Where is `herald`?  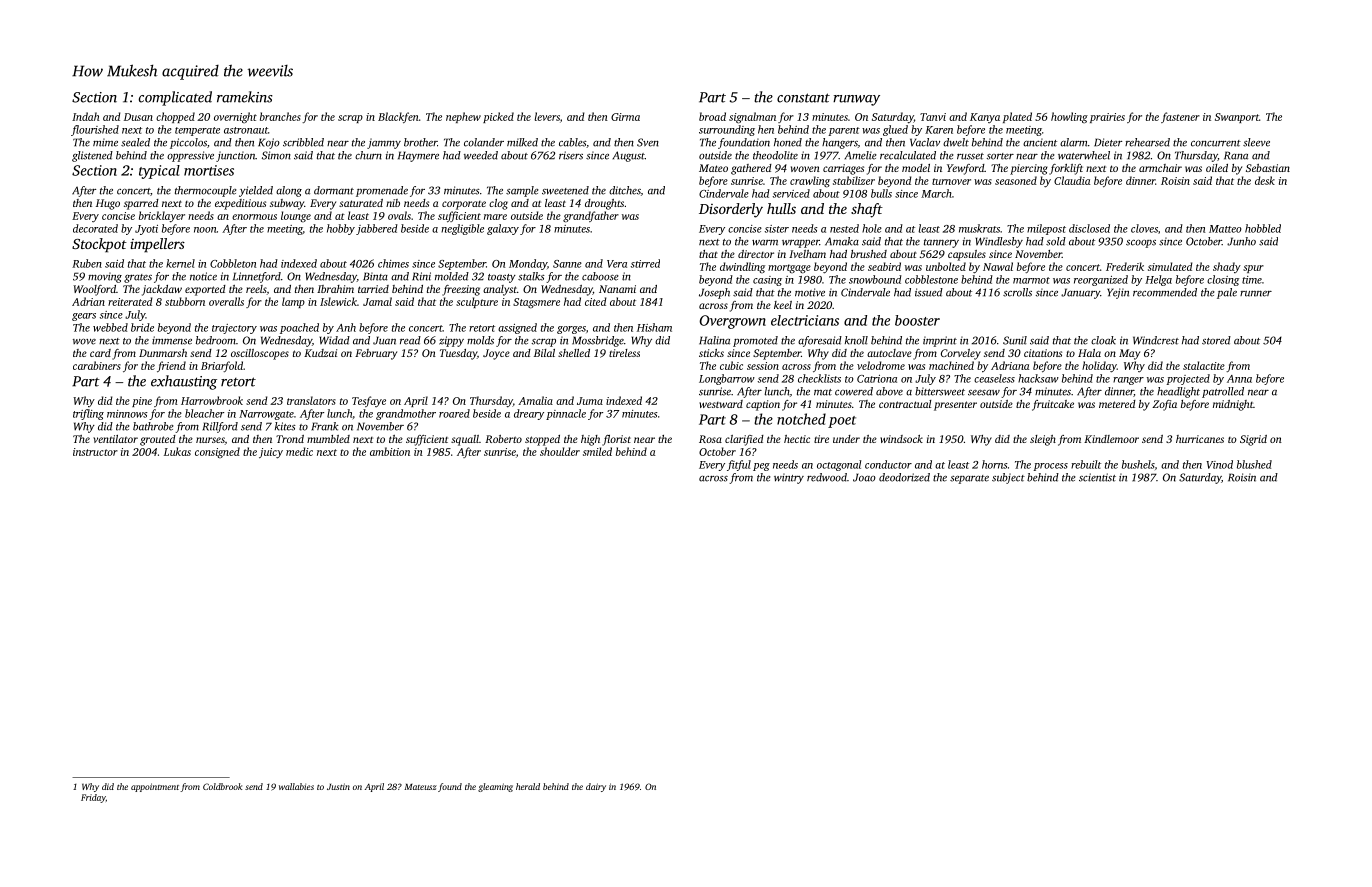
herald is located at coordinates (528, 786).
